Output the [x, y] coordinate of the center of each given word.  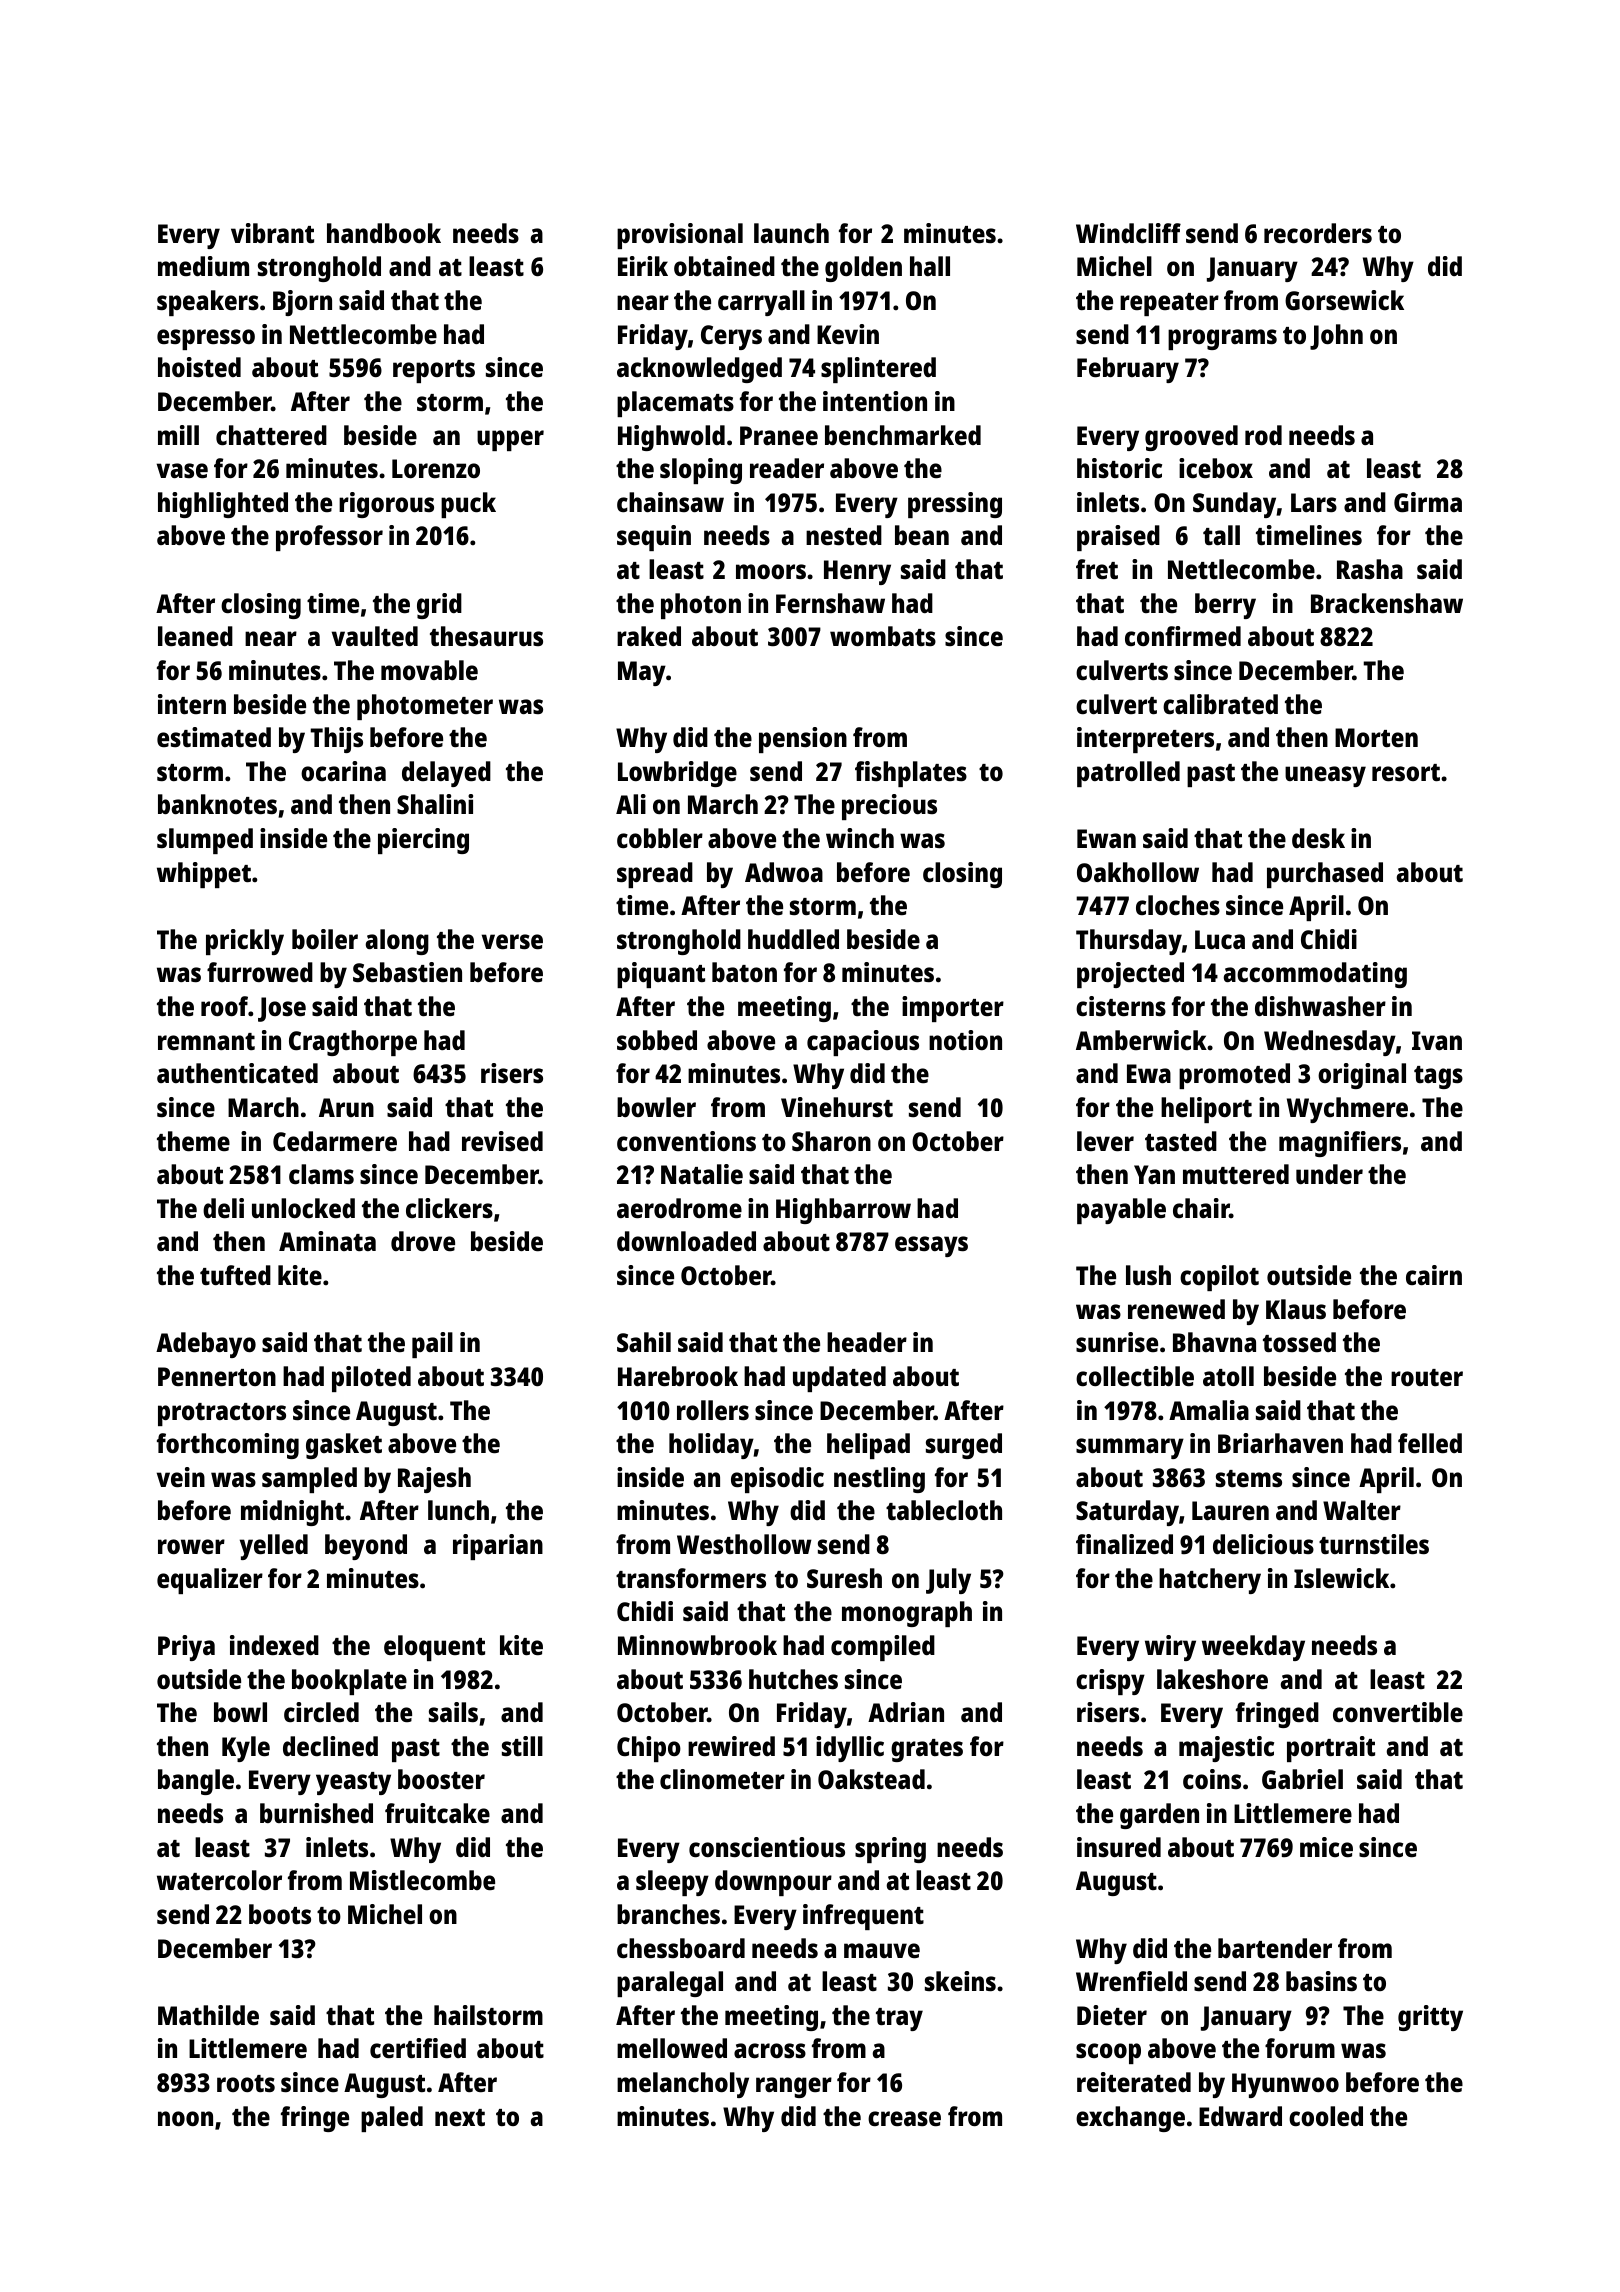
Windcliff [1128, 233]
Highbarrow [843, 1211]
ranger [794, 2087]
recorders [1318, 233]
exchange [1130, 2119]
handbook [384, 233]
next [460, 2117]
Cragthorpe [353, 1043]
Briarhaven [1280, 1443]
